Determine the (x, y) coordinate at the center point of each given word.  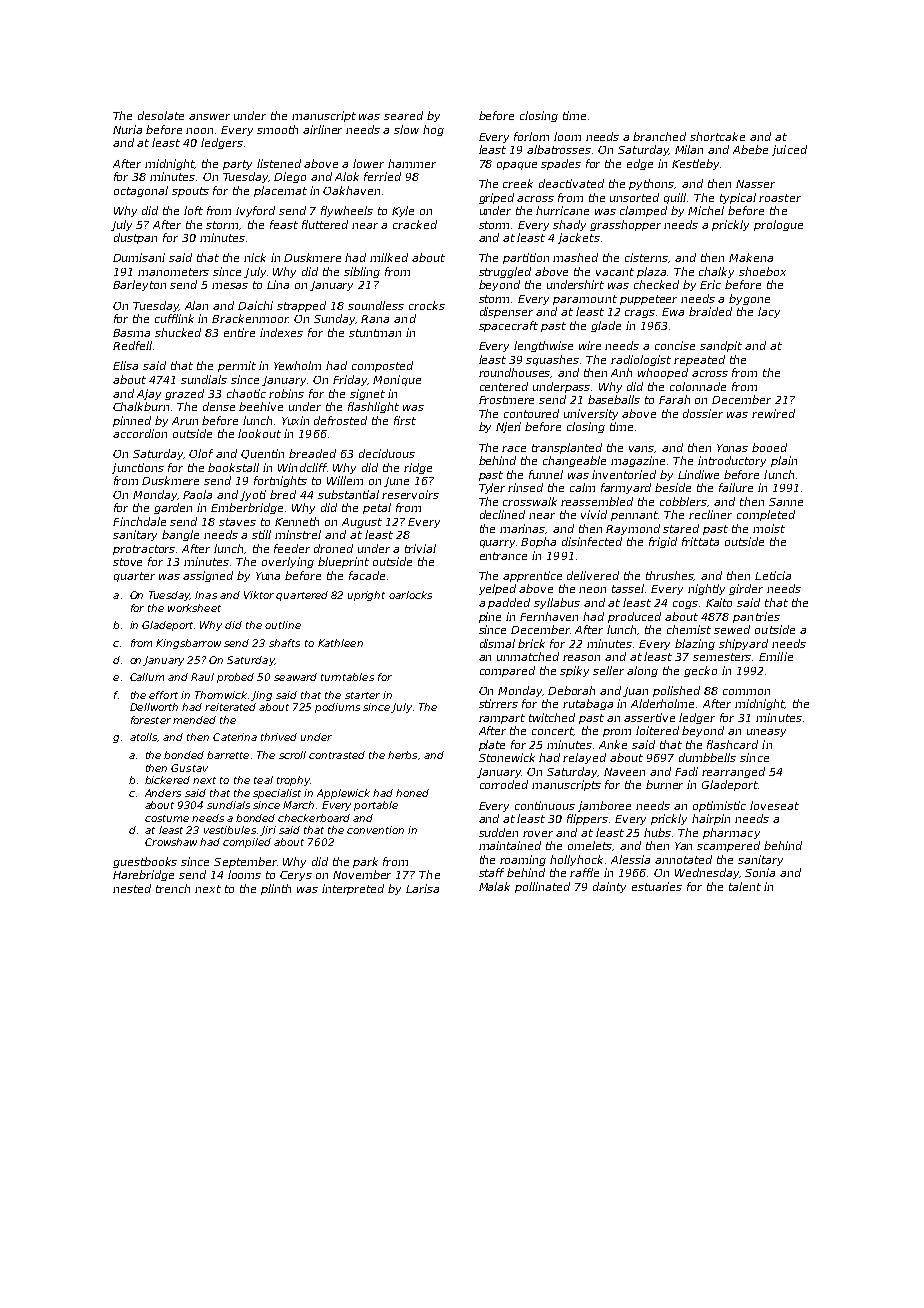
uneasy (766, 733)
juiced (789, 150)
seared (403, 115)
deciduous (387, 453)
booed (769, 447)
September (245, 862)
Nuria (127, 129)
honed (412, 793)
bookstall (233, 467)
